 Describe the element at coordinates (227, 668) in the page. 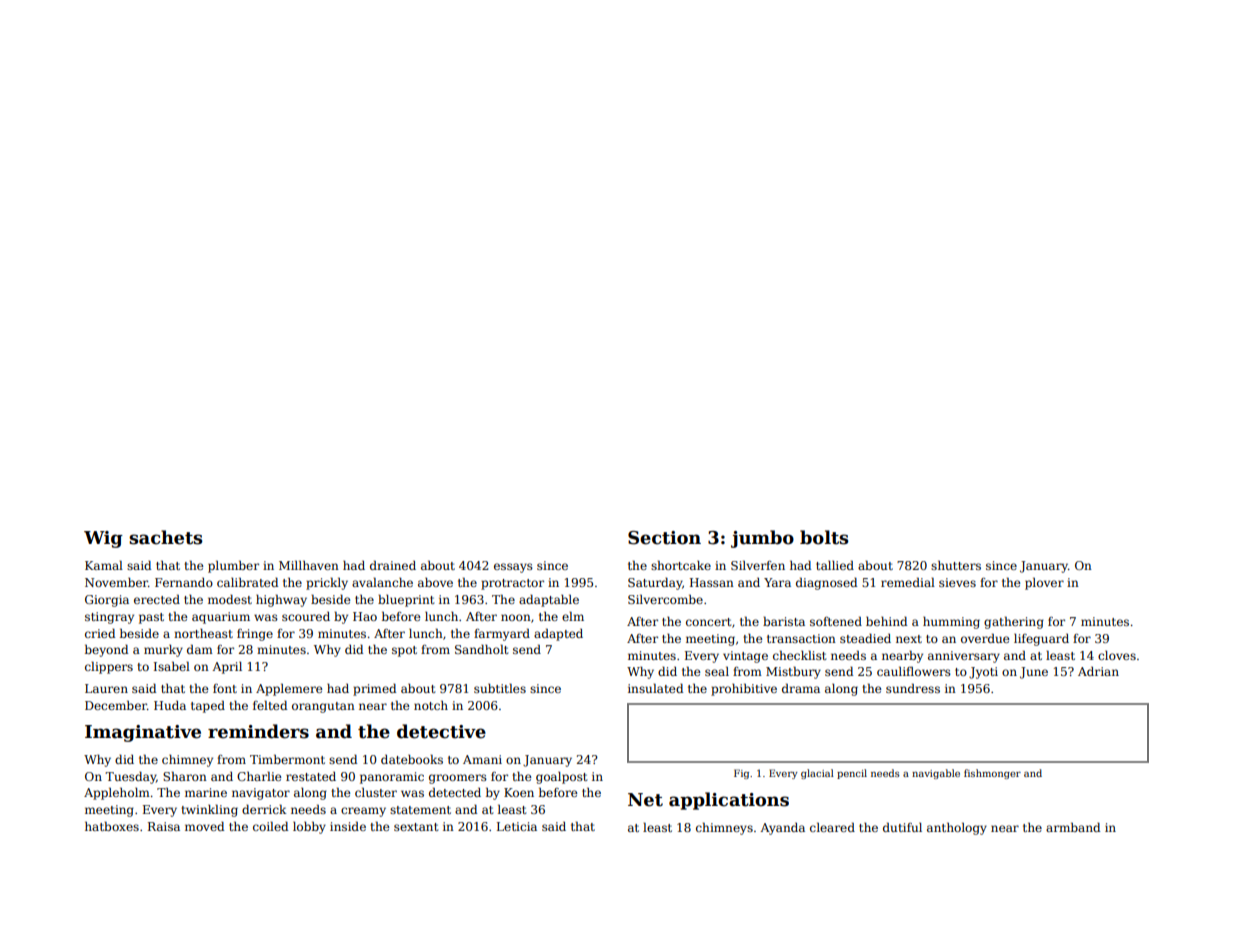

I see `April` at that location.
